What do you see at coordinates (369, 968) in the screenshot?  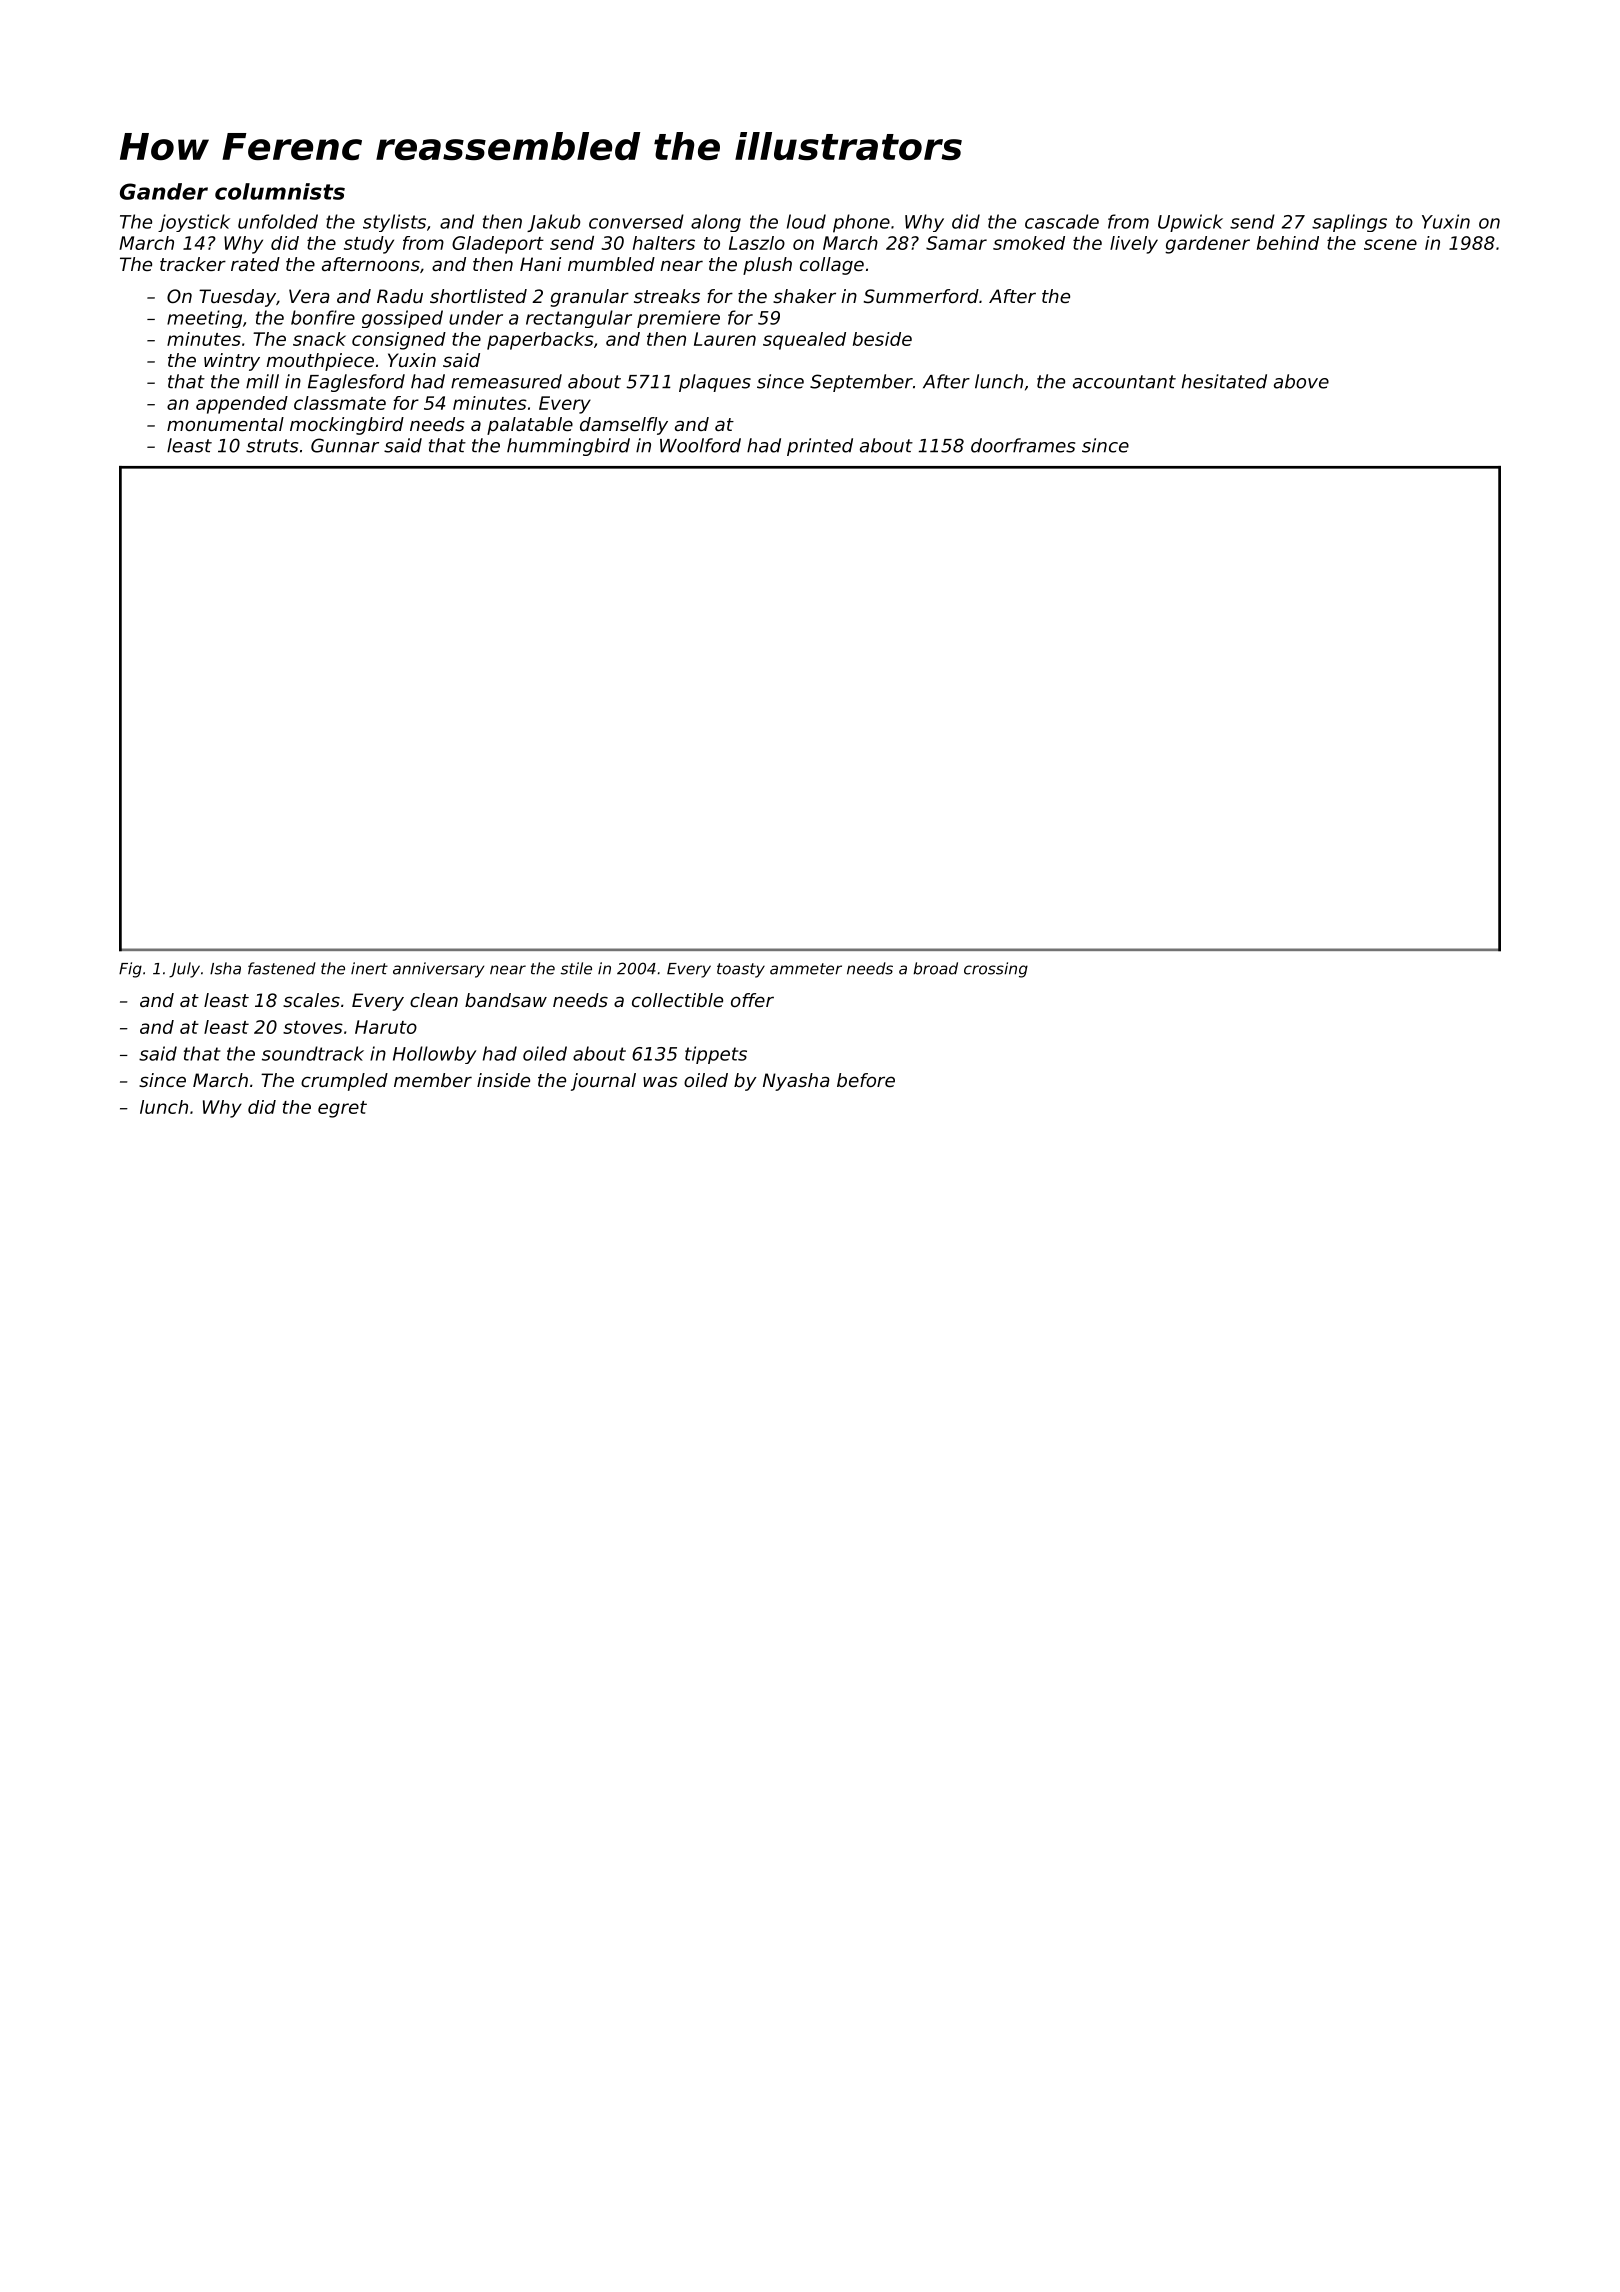 I see `inert` at bounding box center [369, 968].
